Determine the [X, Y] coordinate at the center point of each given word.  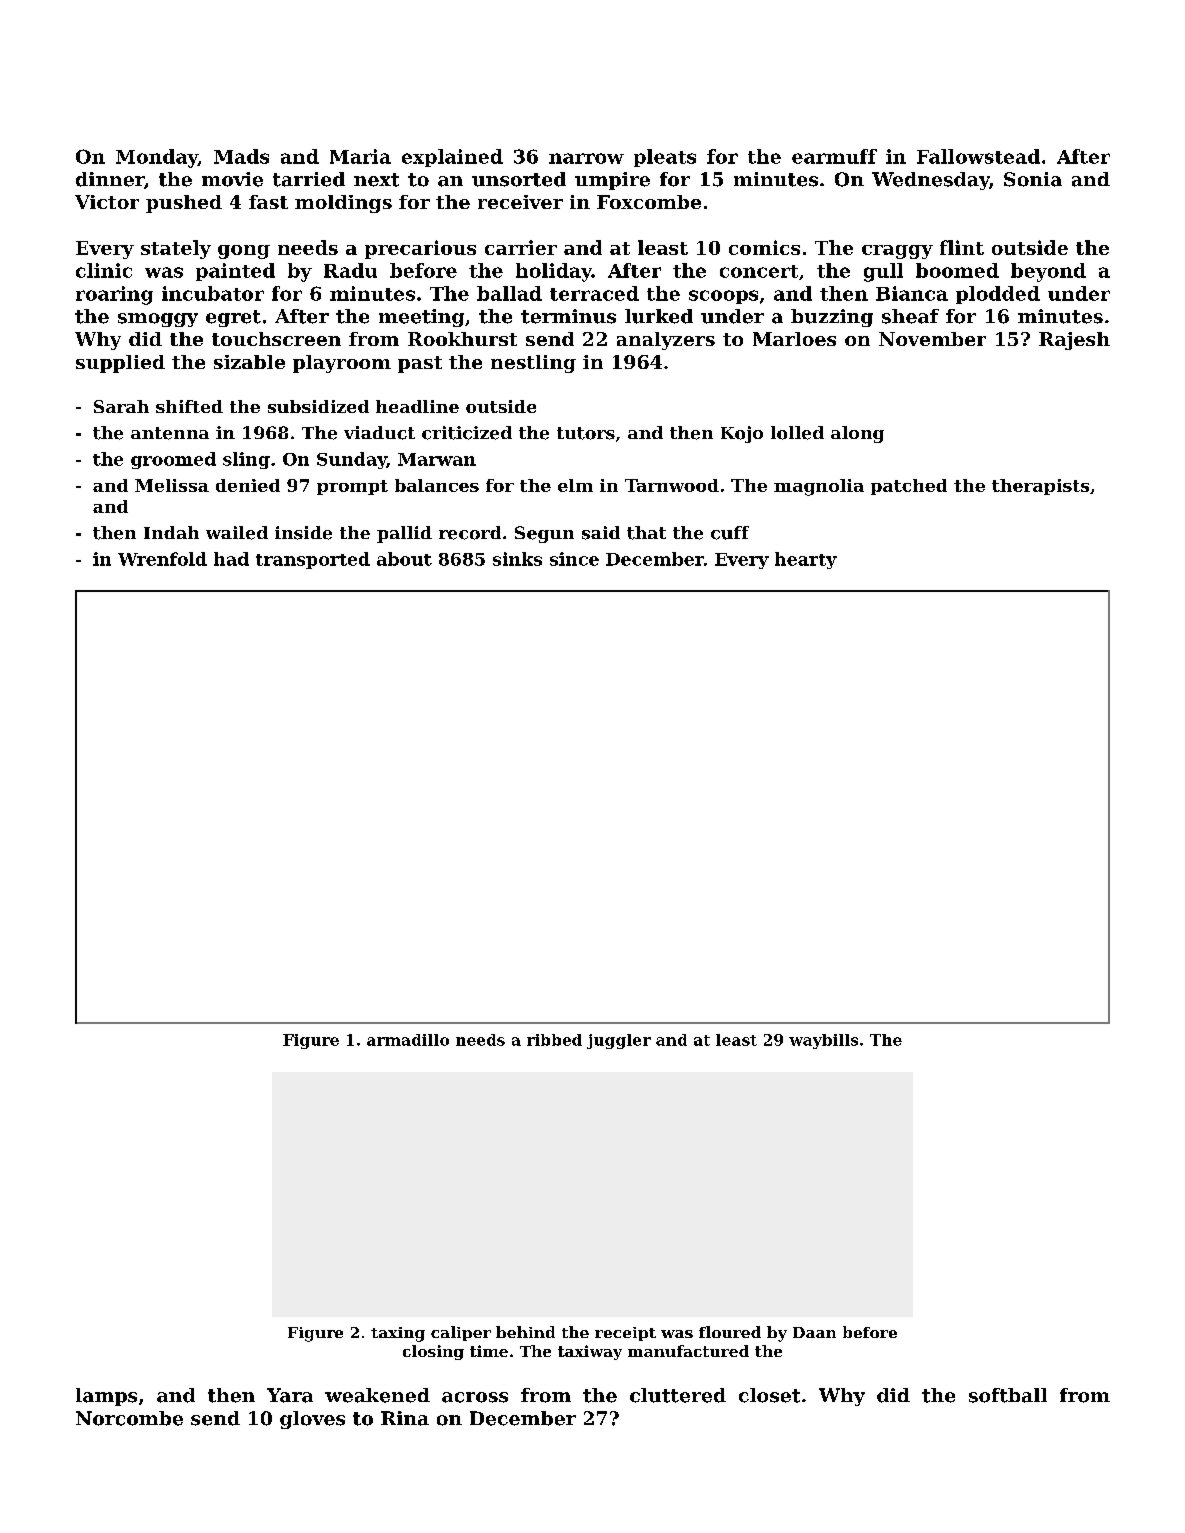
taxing [398, 1334]
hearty [806, 560]
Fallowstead [978, 156]
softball [1008, 1395]
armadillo [408, 1040]
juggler [619, 1041]
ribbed [554, 1040]
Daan [814, 1332]
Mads [241, 156]
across [475, 1397]
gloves [312, 1420]
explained [452, 158]
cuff [730, 533]
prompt [352, 487]
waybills [823, 1041]
